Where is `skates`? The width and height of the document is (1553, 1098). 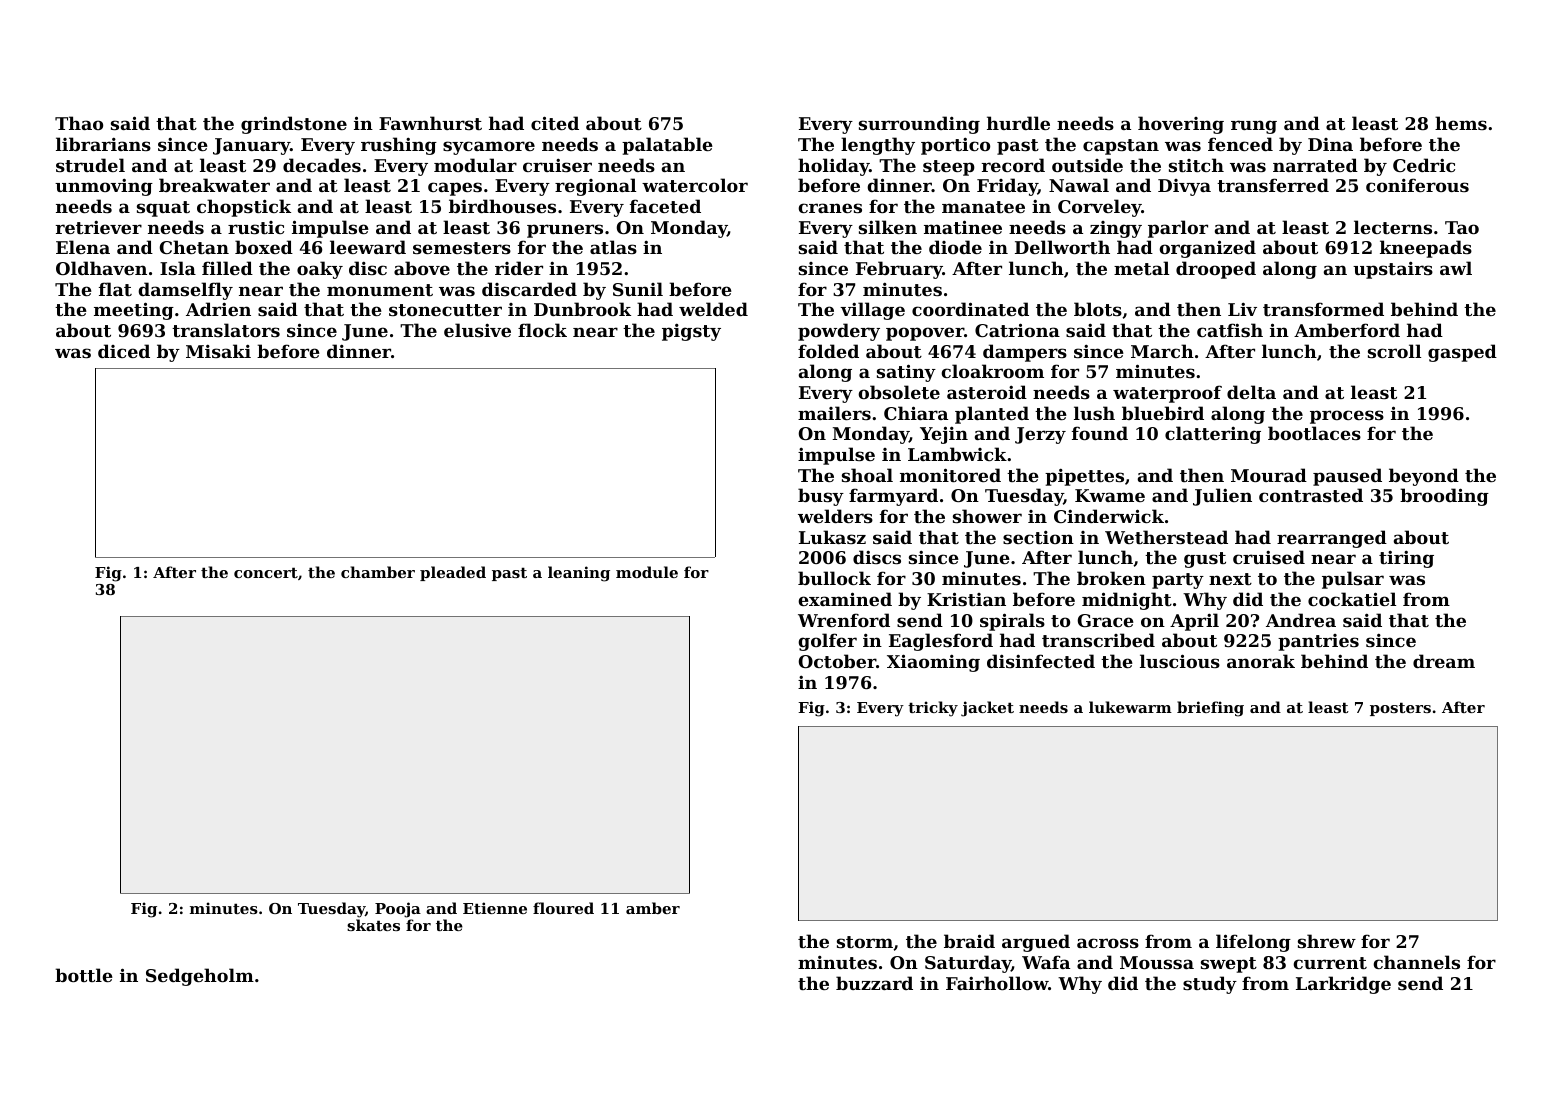
skates is located at coordinates (373, 925).
